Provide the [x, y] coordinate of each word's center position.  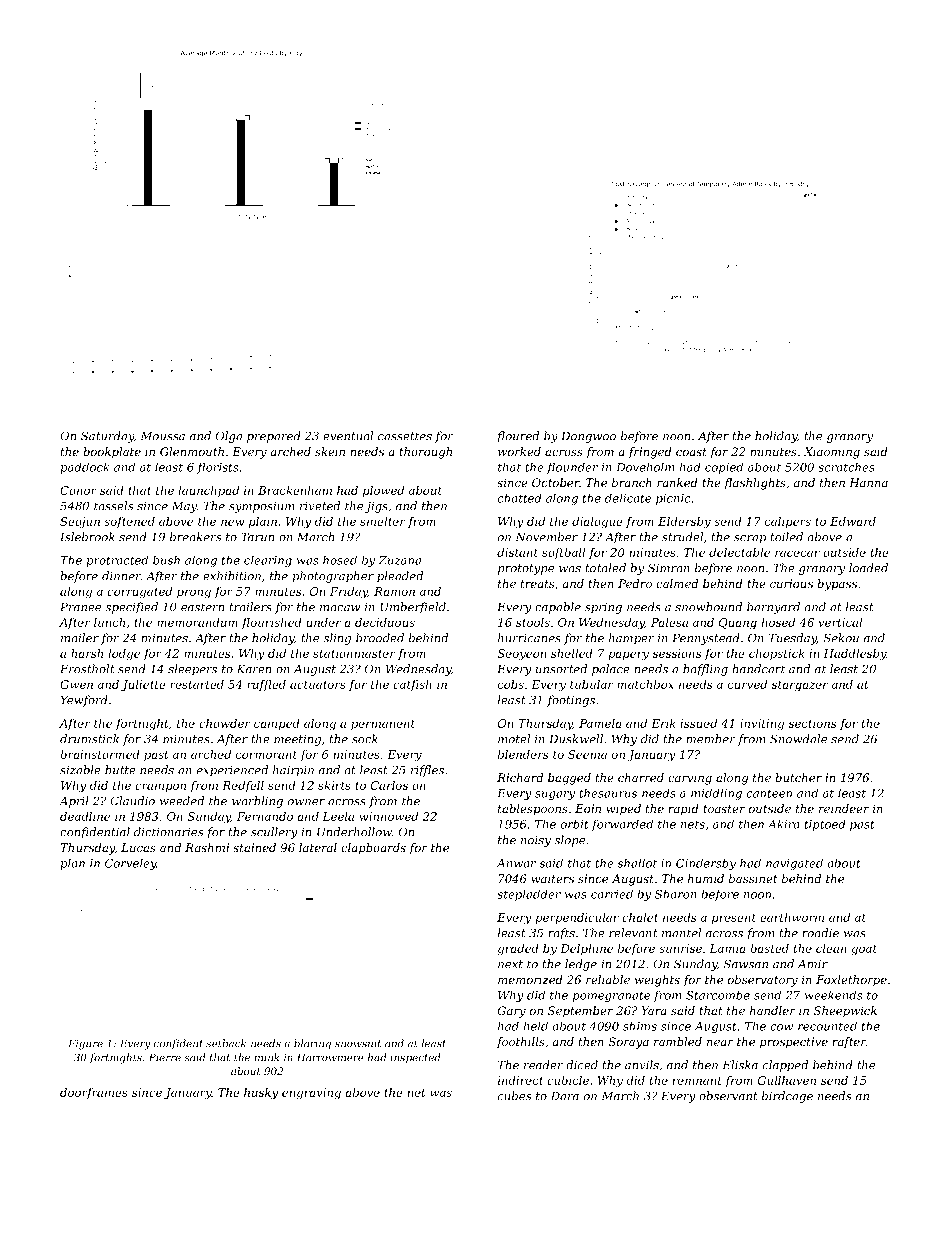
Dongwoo [588, 437]
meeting [297, 740]
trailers [251, 607]
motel [514, 739]
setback [226, 1043]
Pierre [165, 1057]
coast [691, 452]
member [711, 739]
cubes [514, 1096]
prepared [274, 437]
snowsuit [358, 1043]
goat [864, 950]
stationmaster [354, 653]
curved [747, 684]
